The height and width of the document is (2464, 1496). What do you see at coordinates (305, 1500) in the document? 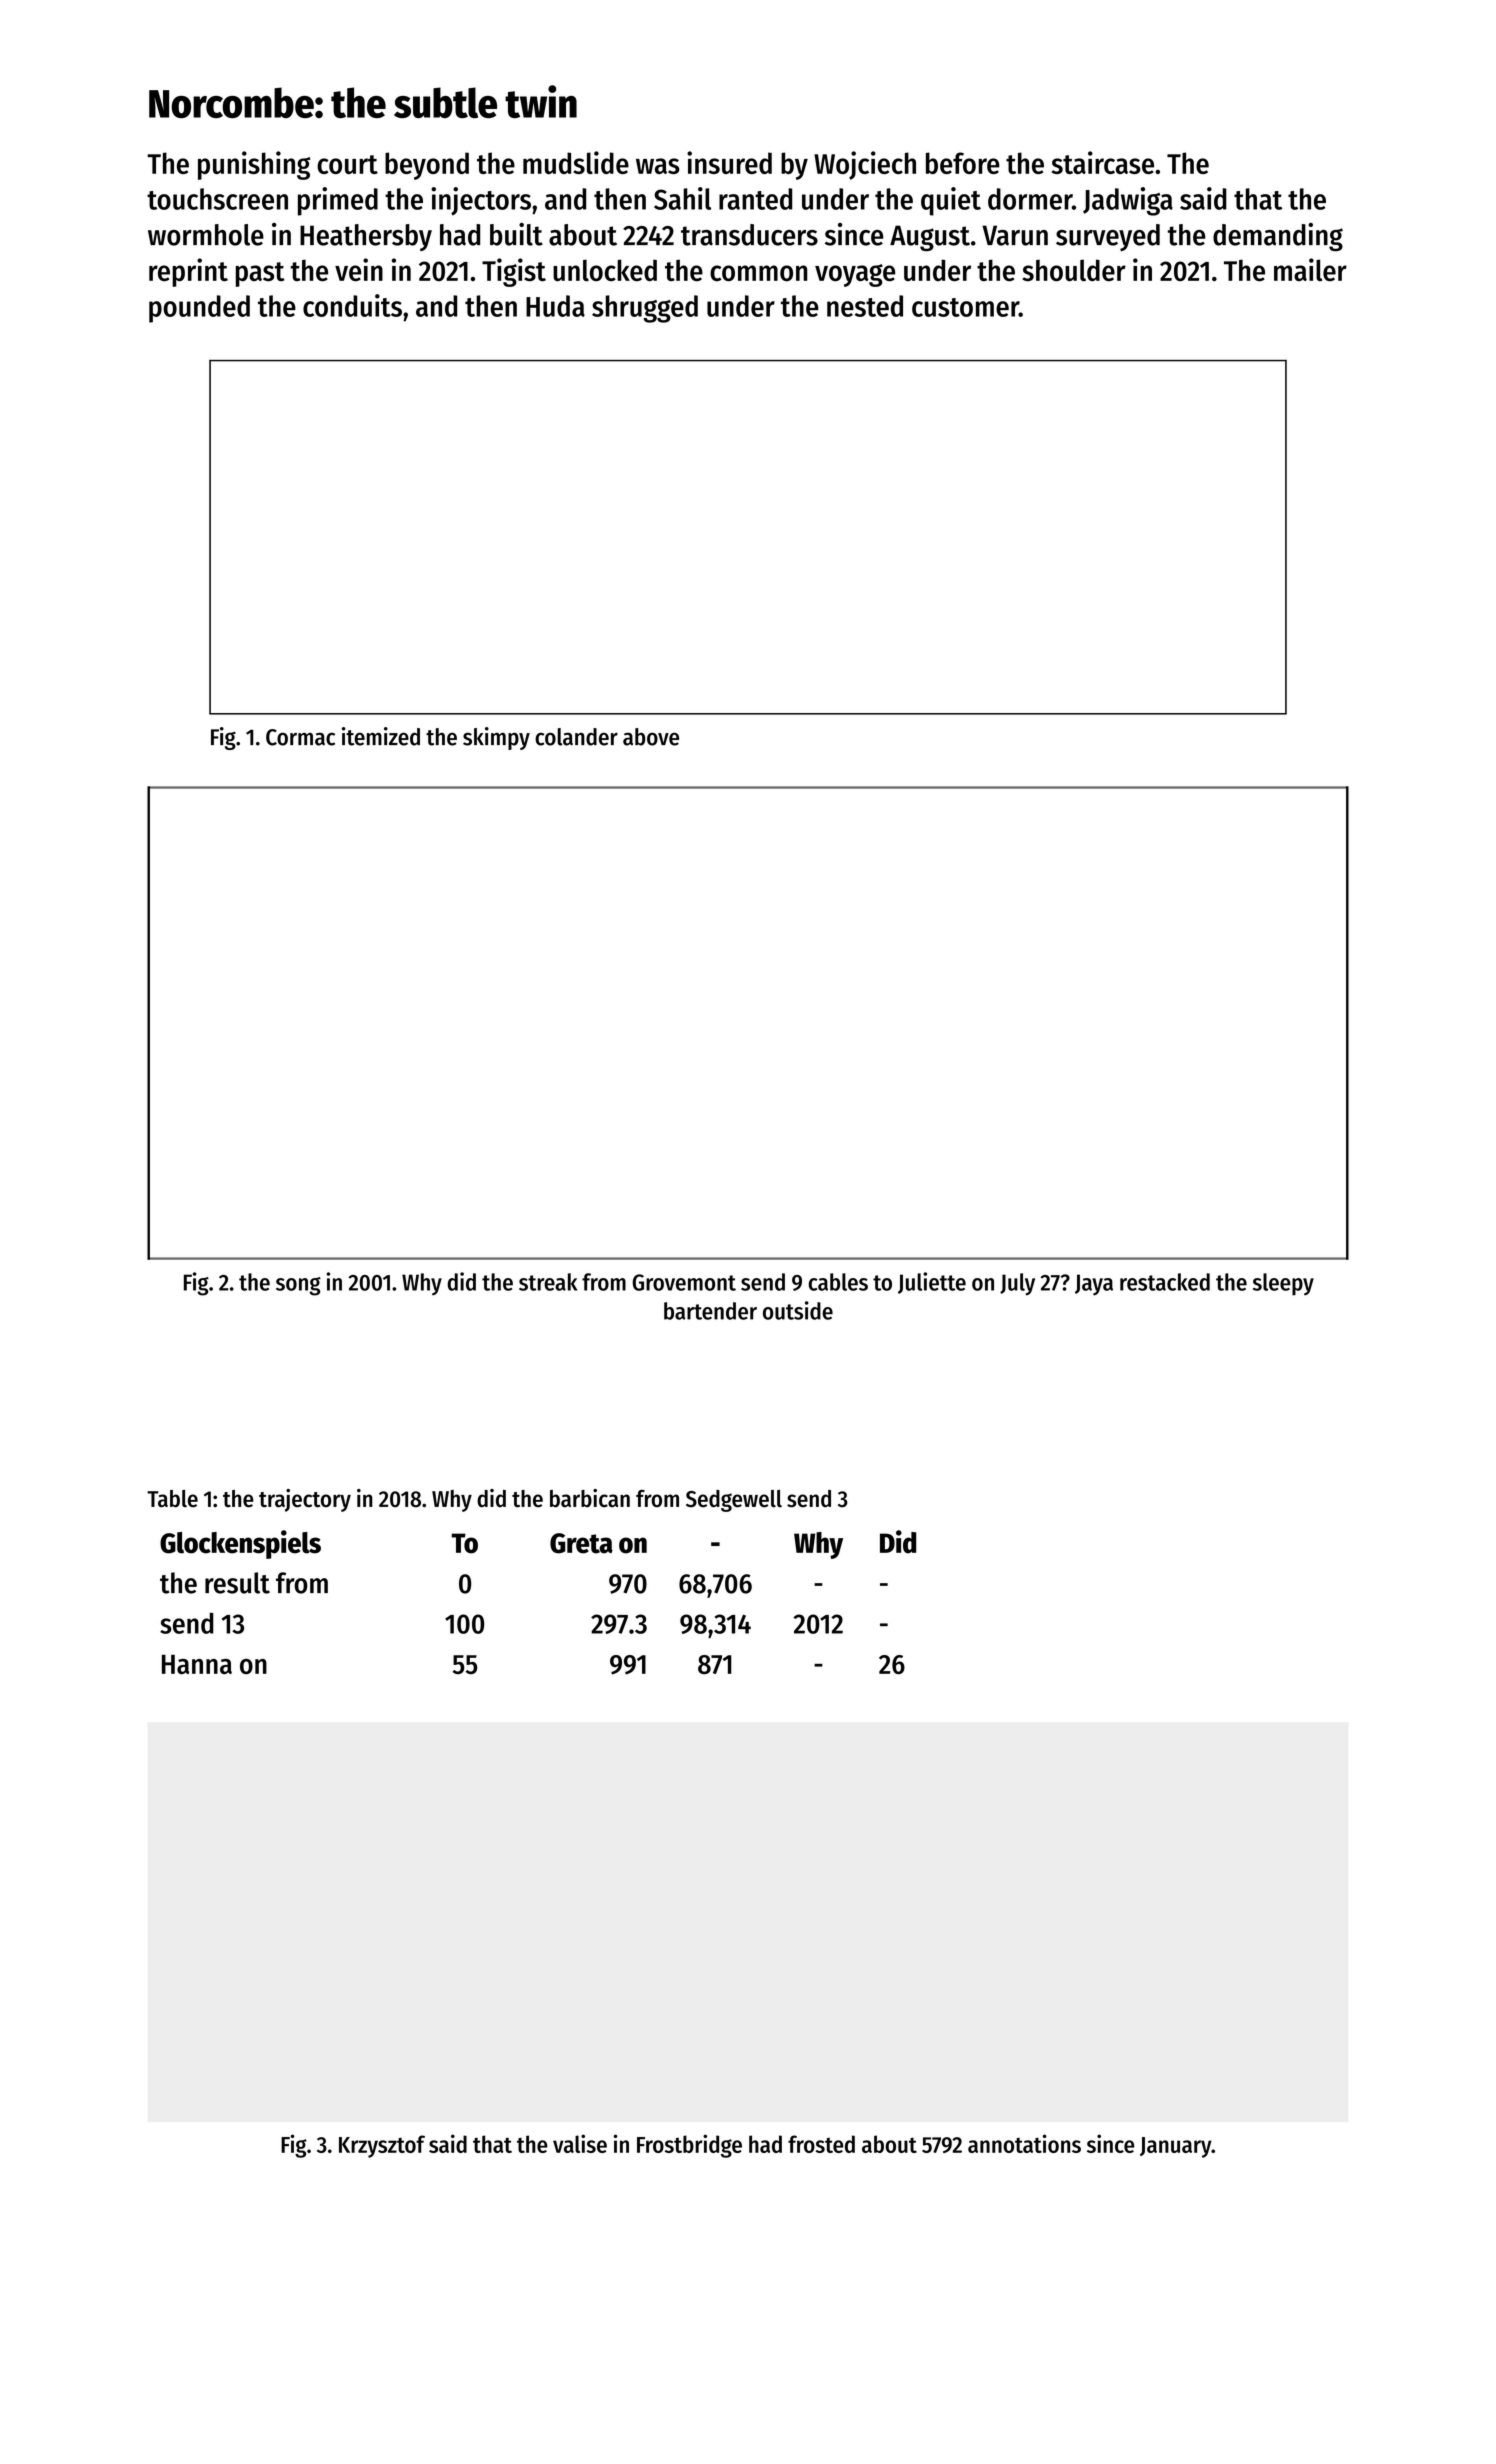
I see `trajectory` at bounding box center [305, 1500].
